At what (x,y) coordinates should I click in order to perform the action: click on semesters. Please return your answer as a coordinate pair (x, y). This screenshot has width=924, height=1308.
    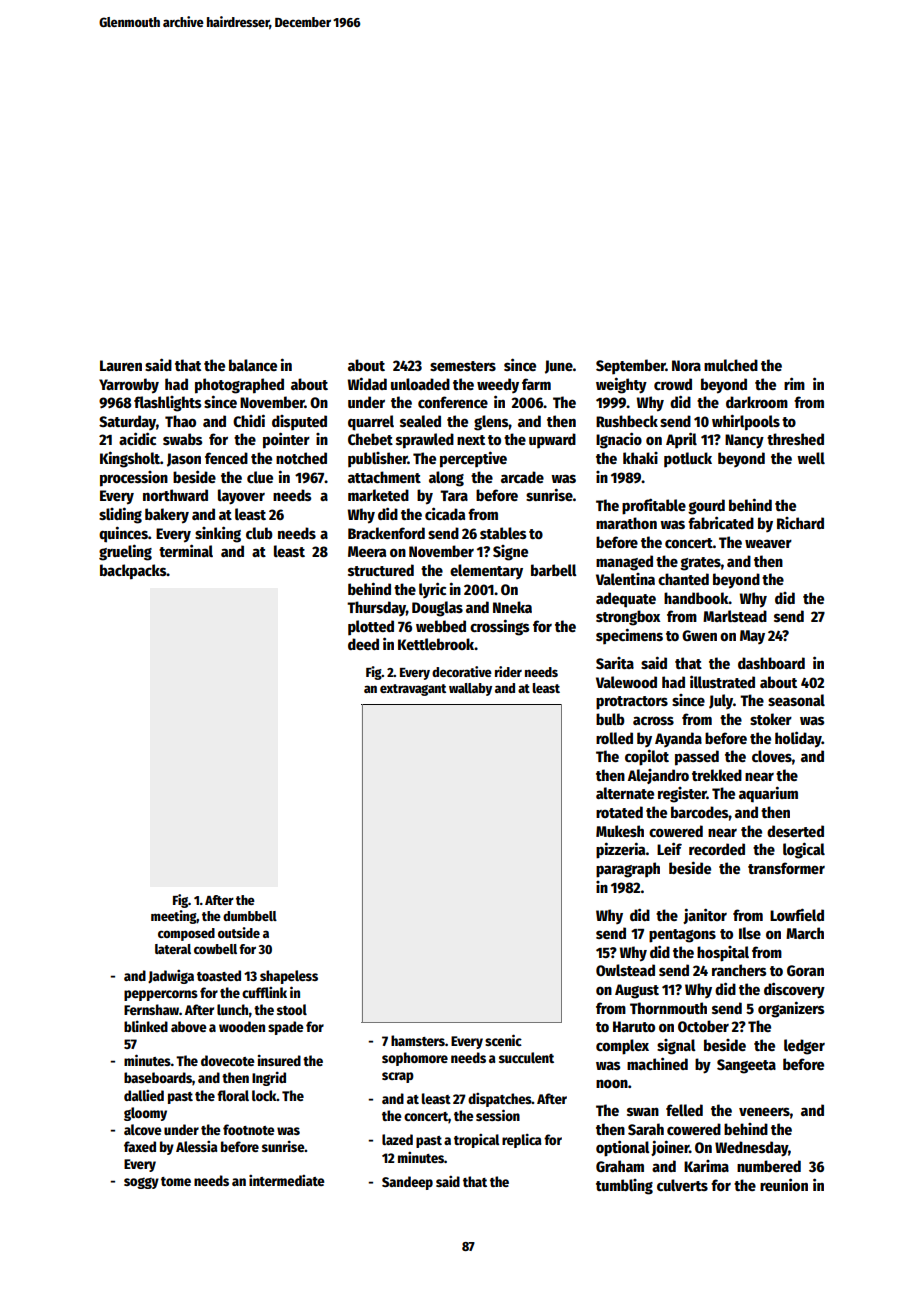
    Looking at the image, I should click on (463, 366).
